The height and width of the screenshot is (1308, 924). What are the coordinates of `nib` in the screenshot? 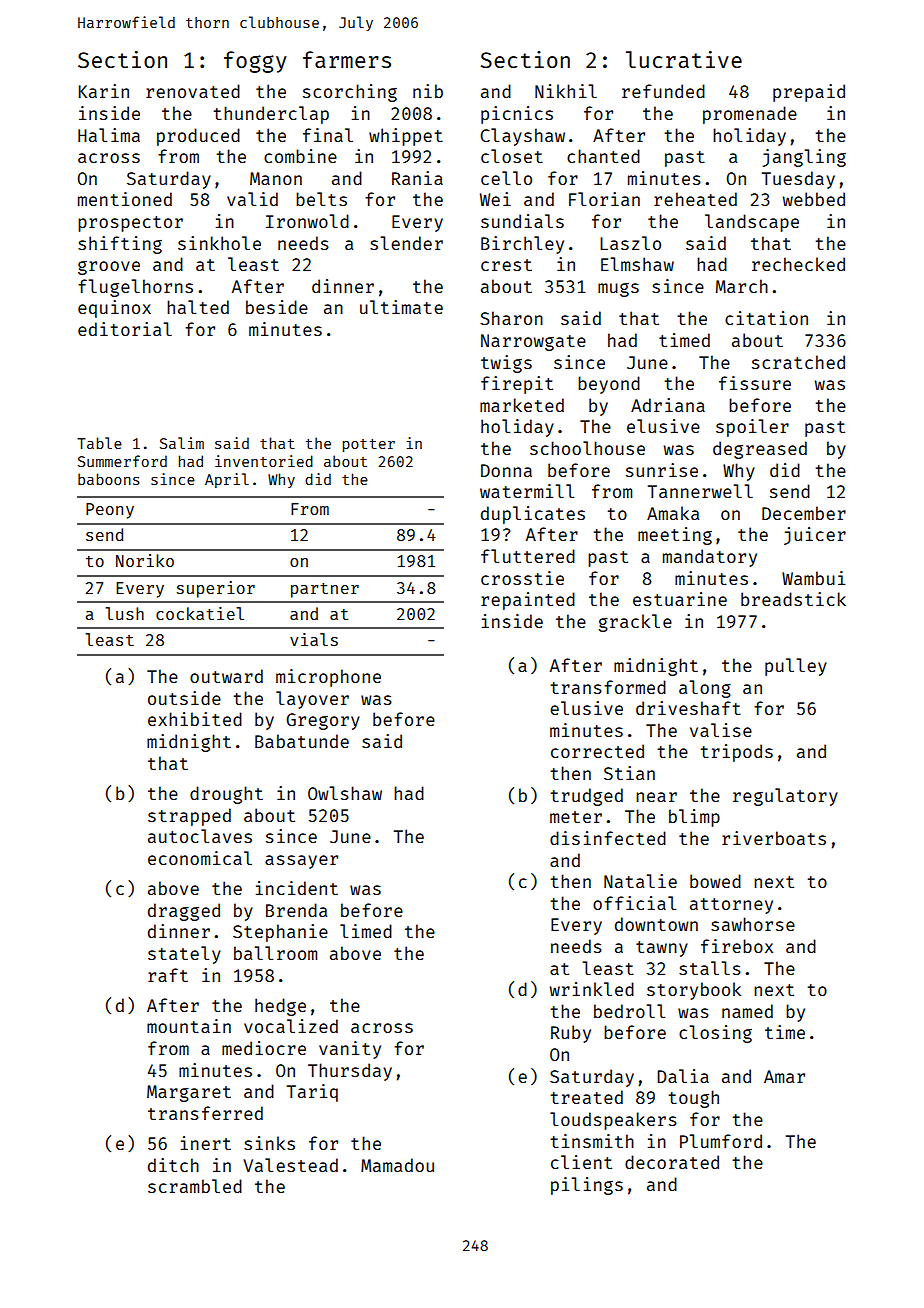 It's located at (428, 91).
